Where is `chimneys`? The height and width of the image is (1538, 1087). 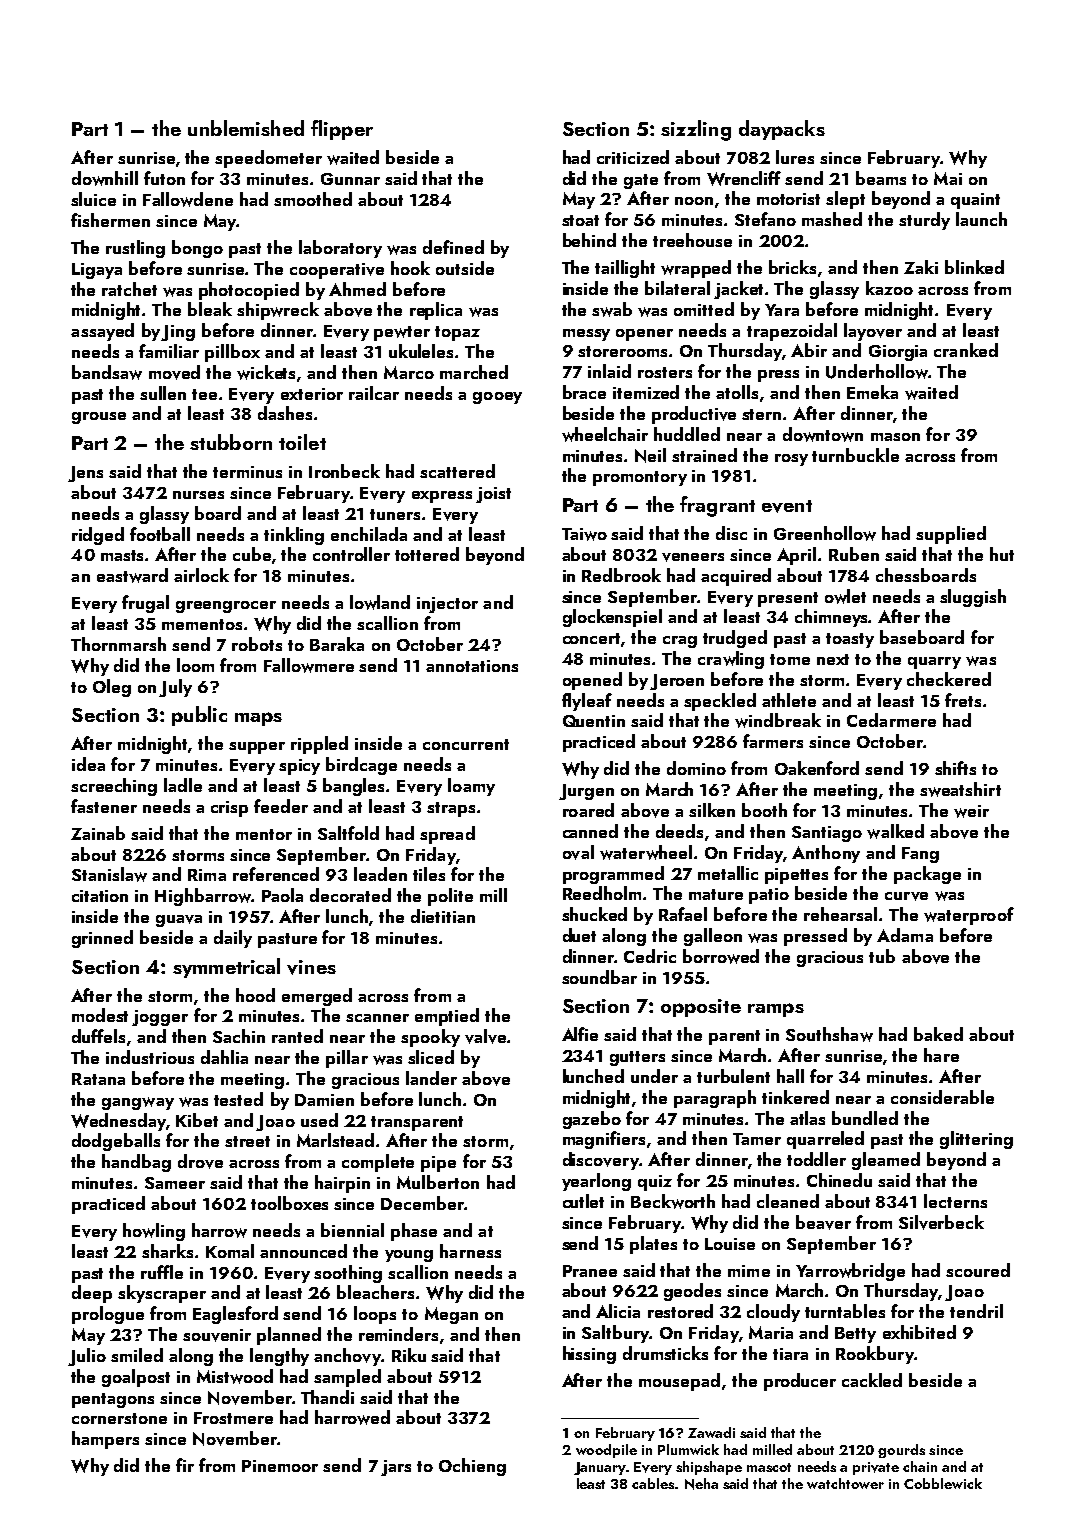
chimneys is located at coordinates (832, 618).
